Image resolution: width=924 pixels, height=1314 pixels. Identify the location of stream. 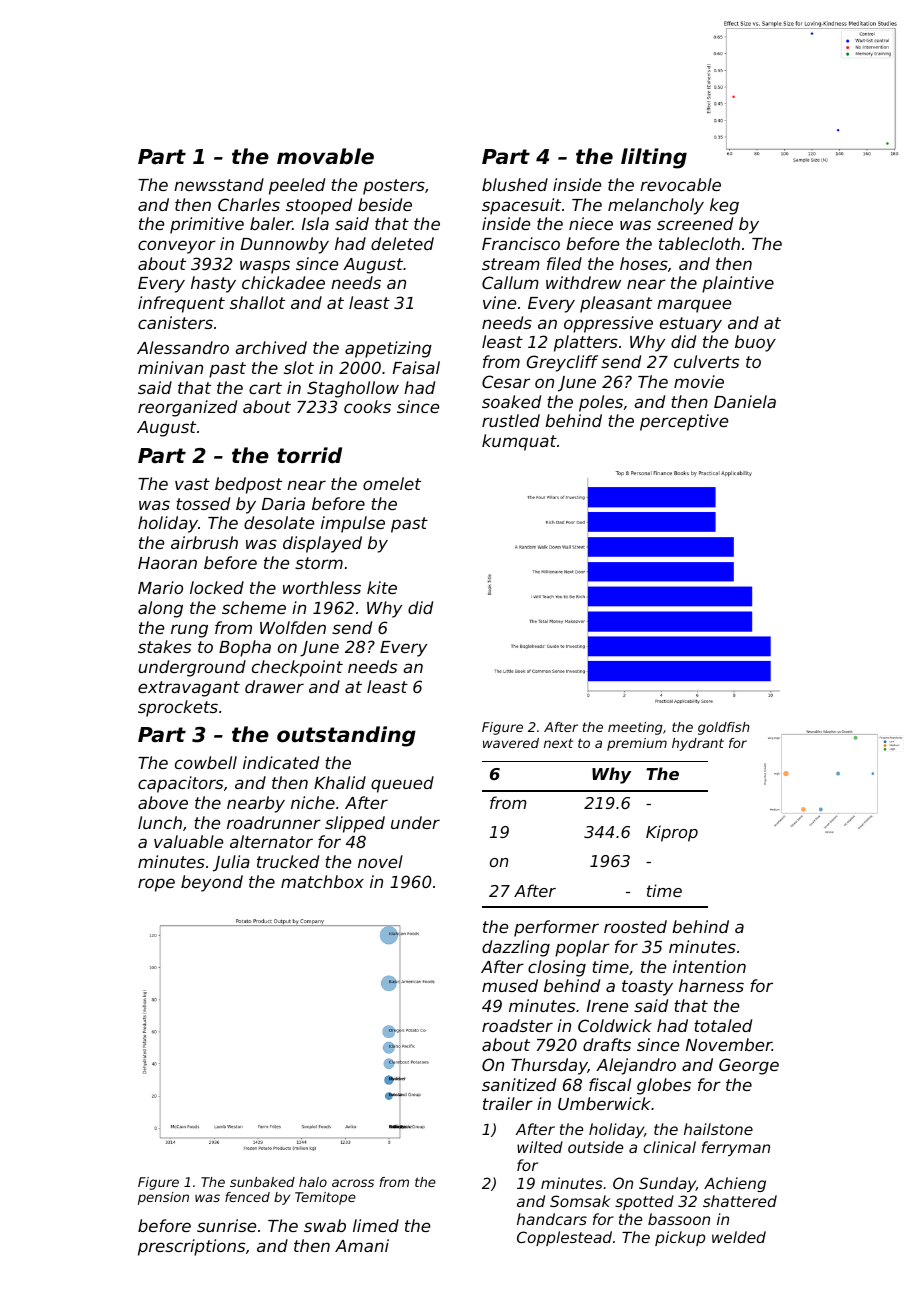
(511, 264).
